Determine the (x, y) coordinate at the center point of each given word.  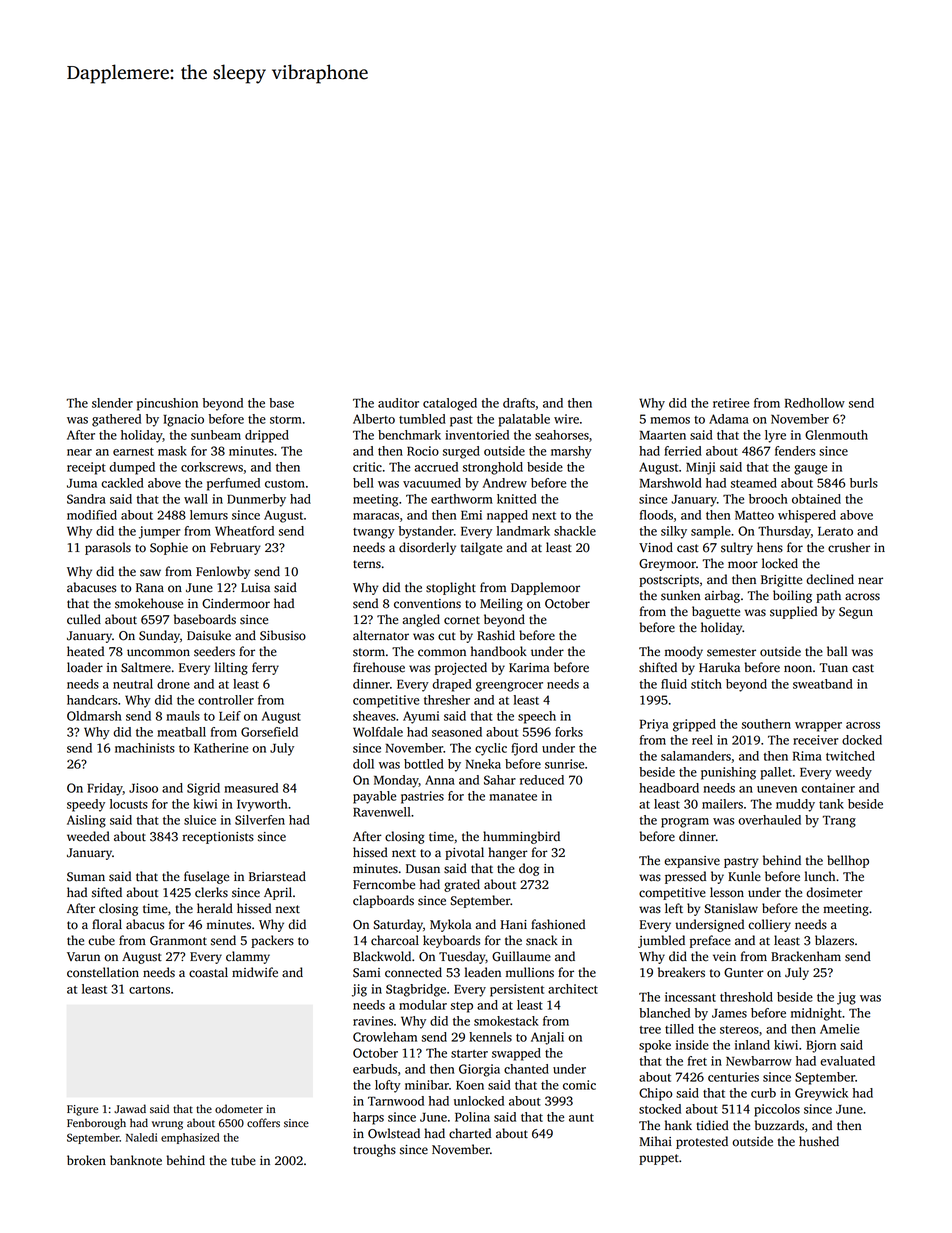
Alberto (374, 419)
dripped (267, 436)
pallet (776, 773)
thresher (447, 700)
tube (243, 1160)
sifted (107, 892)
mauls (183, 716)
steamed (754, 483)
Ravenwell (382, 812)
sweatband (823, 684)
